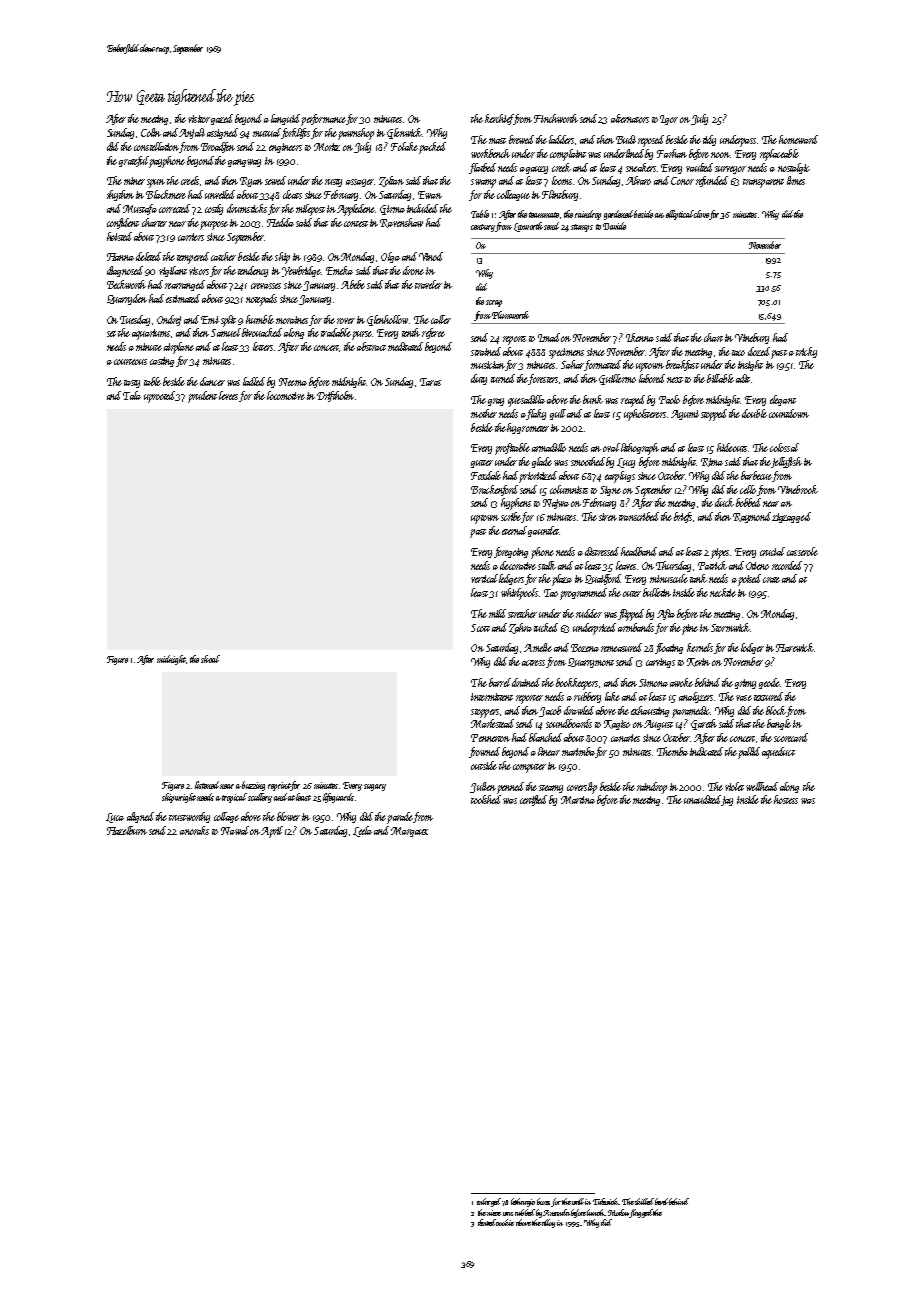  I want to click on Hazelburn, so click(127, 830).
